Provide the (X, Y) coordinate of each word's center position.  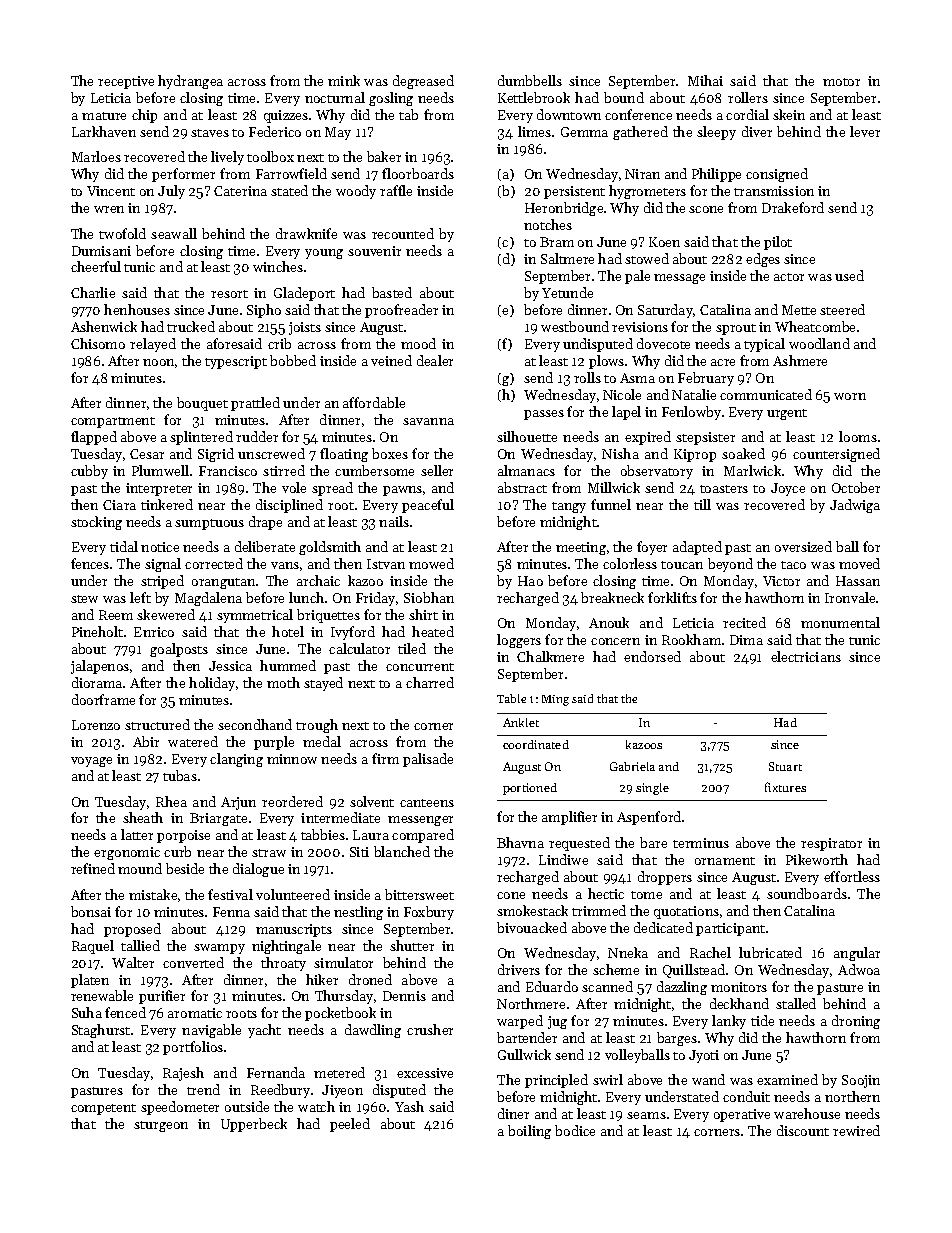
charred (430, 682)
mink (344, 80)
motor (841, 82)
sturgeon (161, 1126)
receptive (126, 82)
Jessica (230, 666)
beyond (730, 565)
